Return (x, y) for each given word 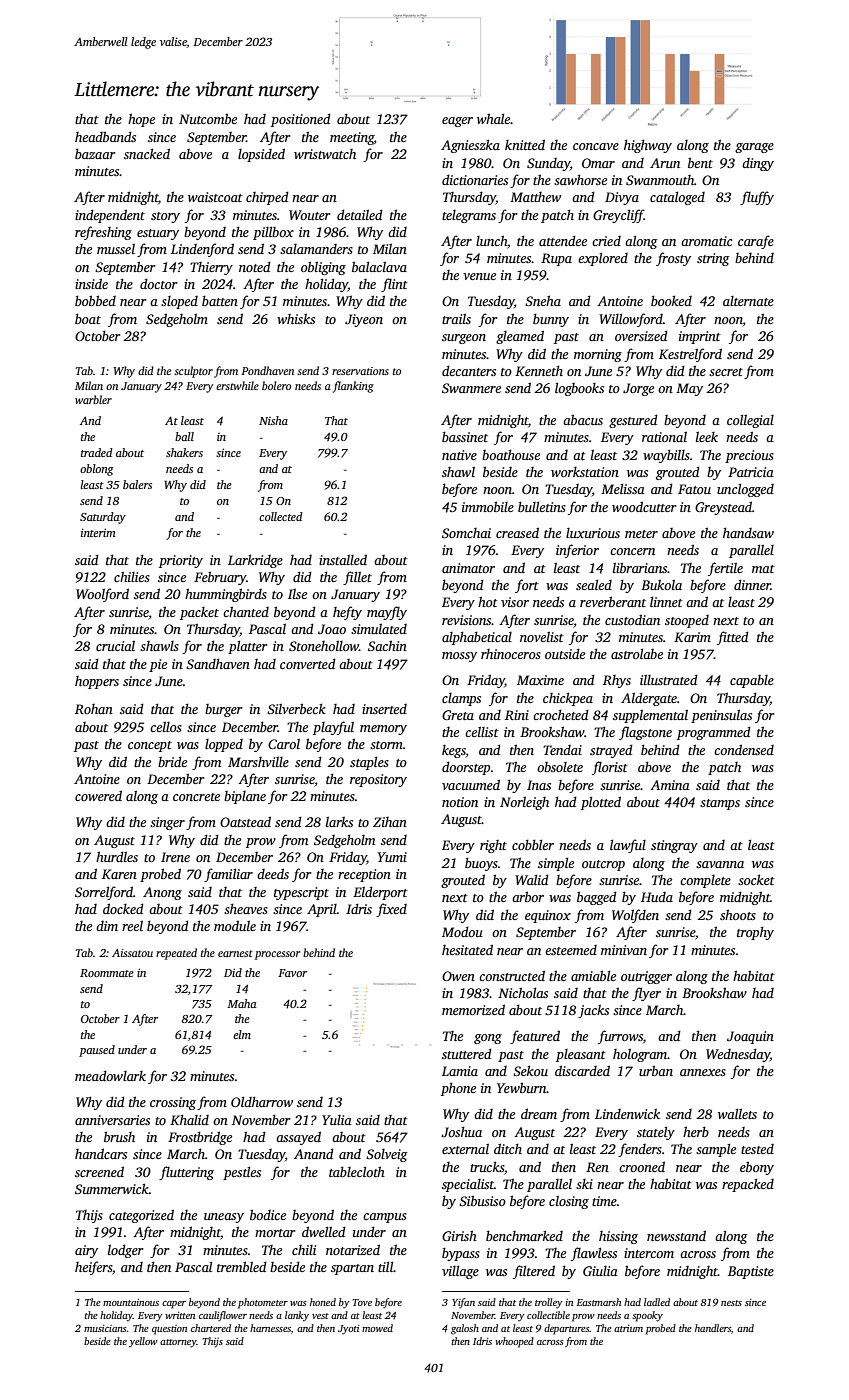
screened (99, 1171)
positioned (301, 120)
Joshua (461, 1131)
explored (603, 259)
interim (98, 532)
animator (468, 568)
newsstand (676, 1235)
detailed (360, 214)
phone (458, 1089)
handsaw (748, 532)
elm (242, 1034)
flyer (646, 994)
